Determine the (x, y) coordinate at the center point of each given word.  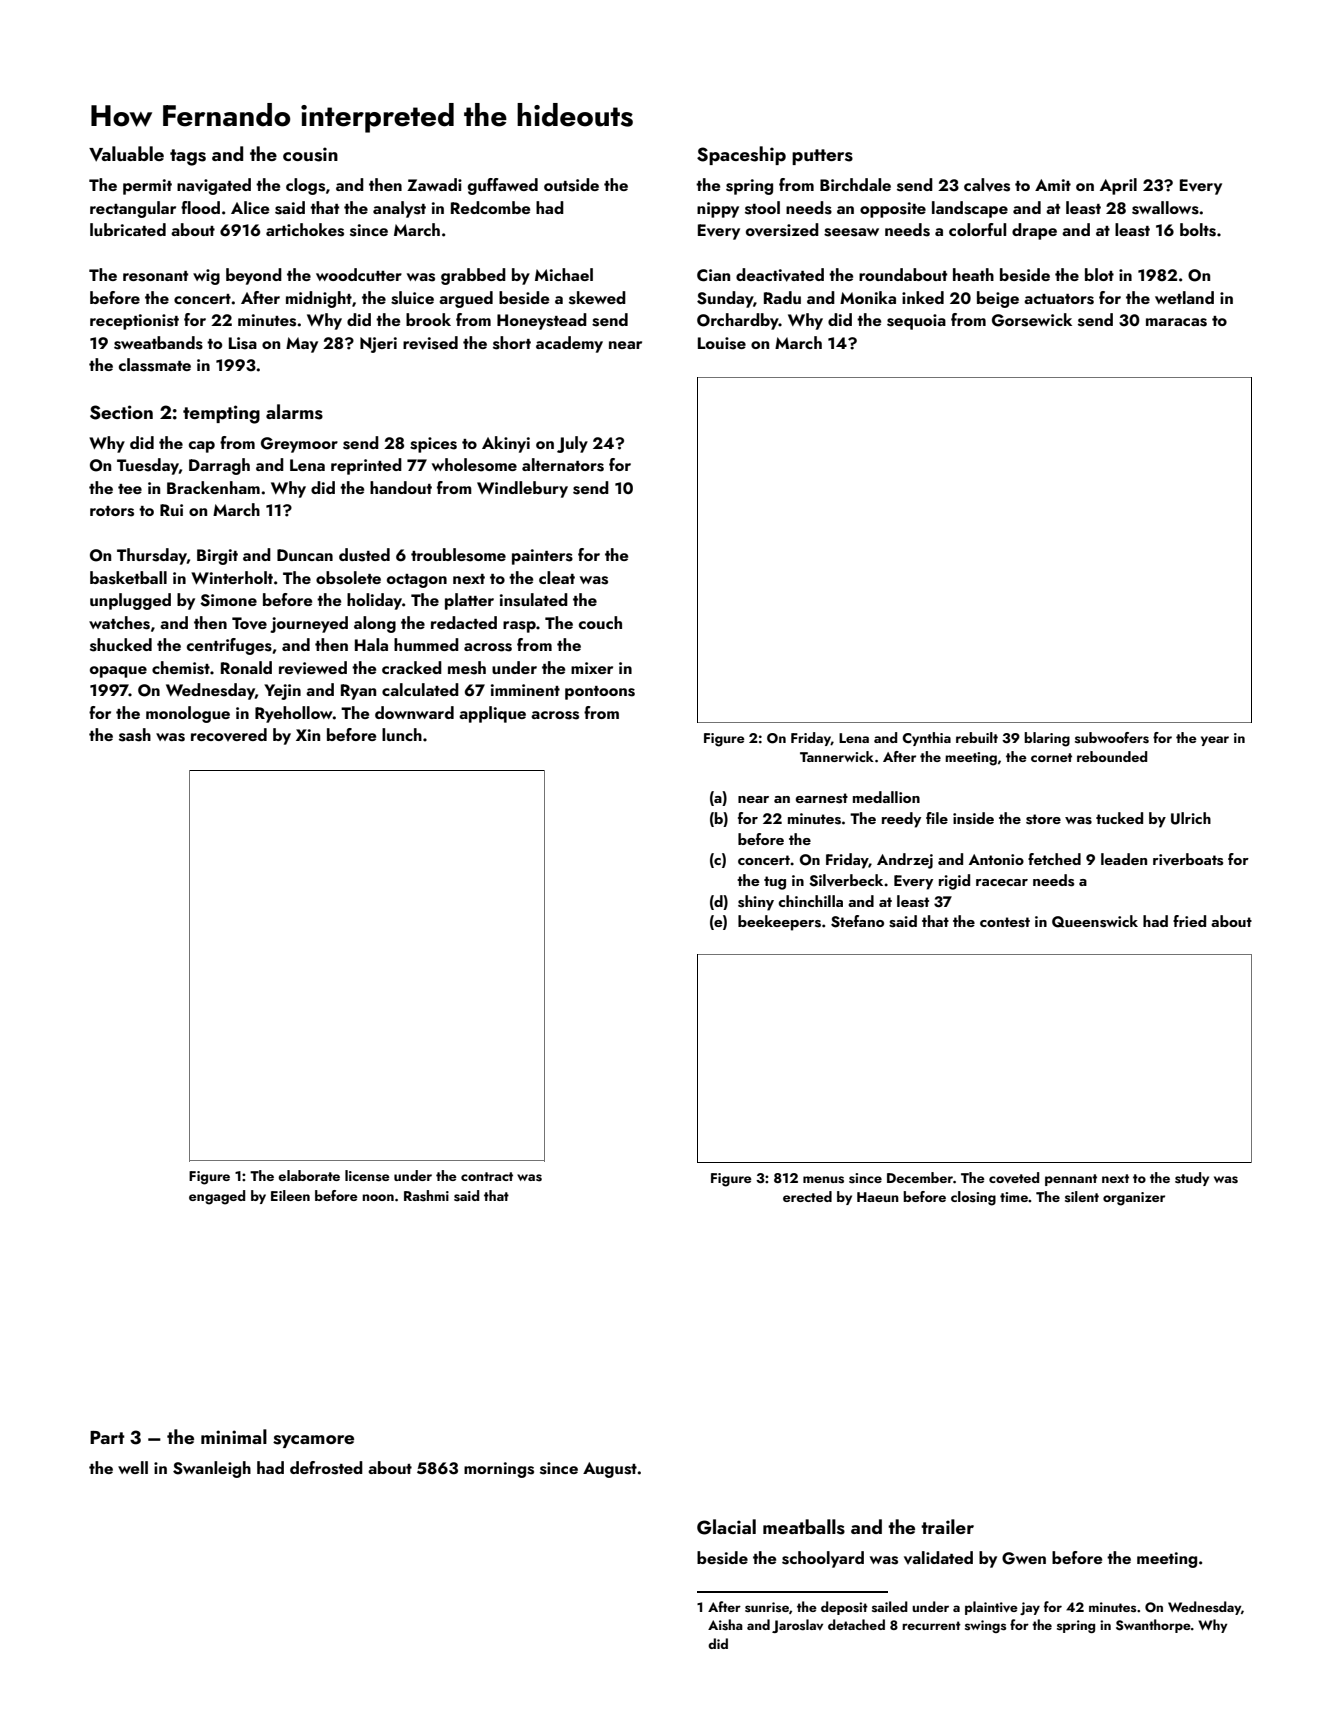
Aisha (725, 1625)
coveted (1014, 1178)
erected (807, 1196)
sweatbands (158, 343)
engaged (217, 1197)
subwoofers (1112, 738)
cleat (557, 577)
